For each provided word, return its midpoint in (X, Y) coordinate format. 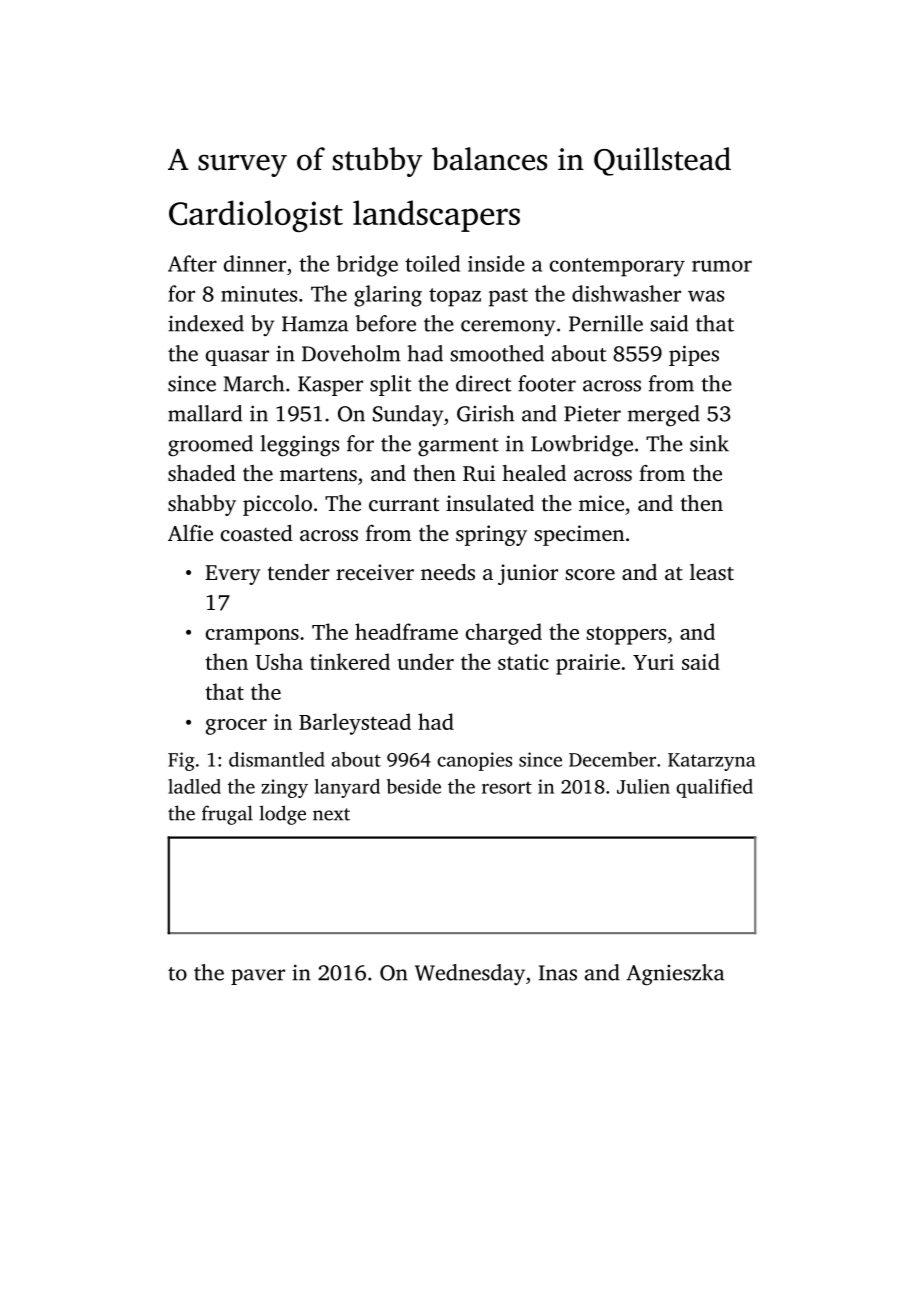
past (508, 297)
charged (504, 634)
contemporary (617, 267)
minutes (259, 294)
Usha (279, 661)
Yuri (653, 662)
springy (491, 535)
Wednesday (470, 974)
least (712, 572)
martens (318, 474)
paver (258, 977)
